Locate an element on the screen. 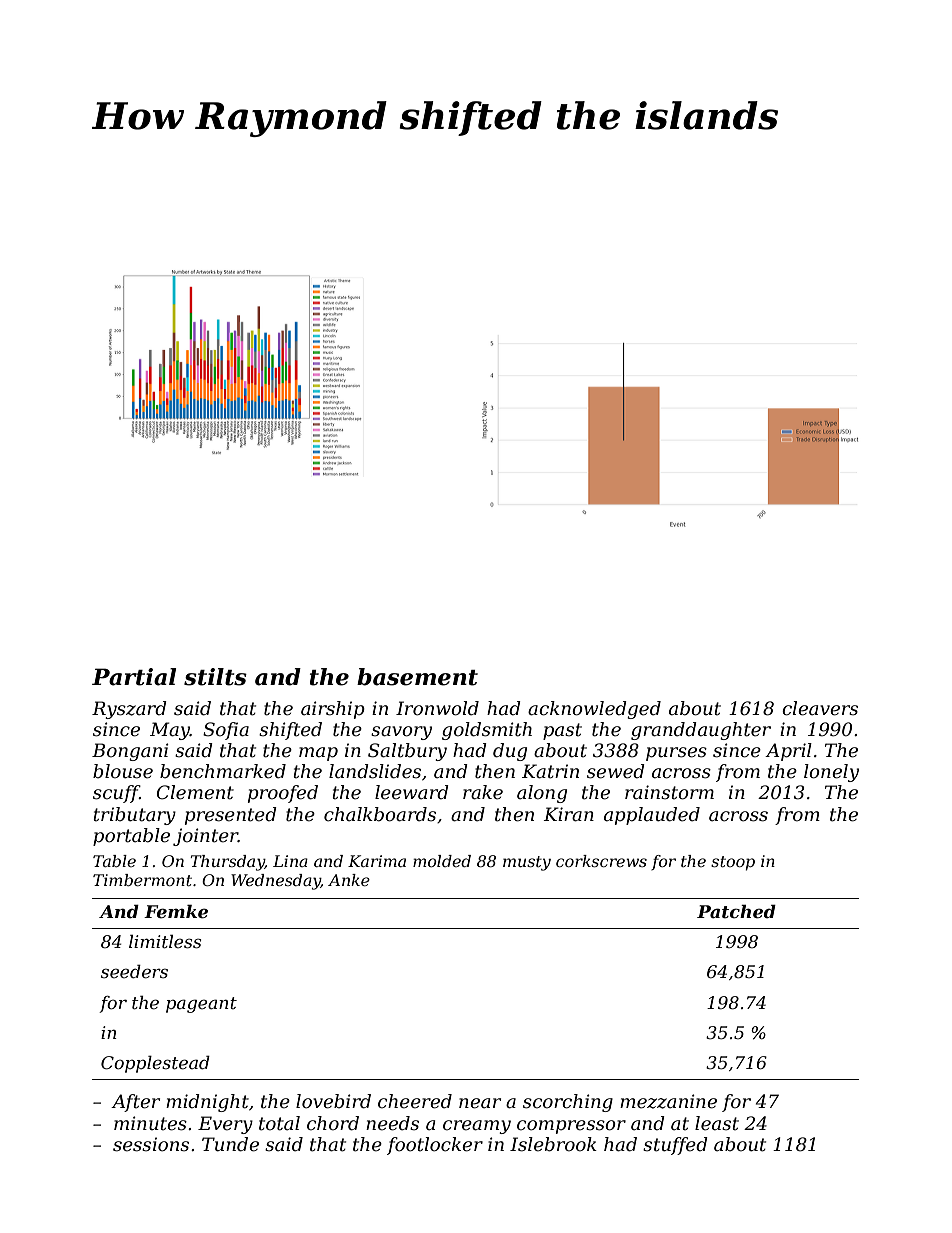  stilts is located at coordinates (215, 677).
